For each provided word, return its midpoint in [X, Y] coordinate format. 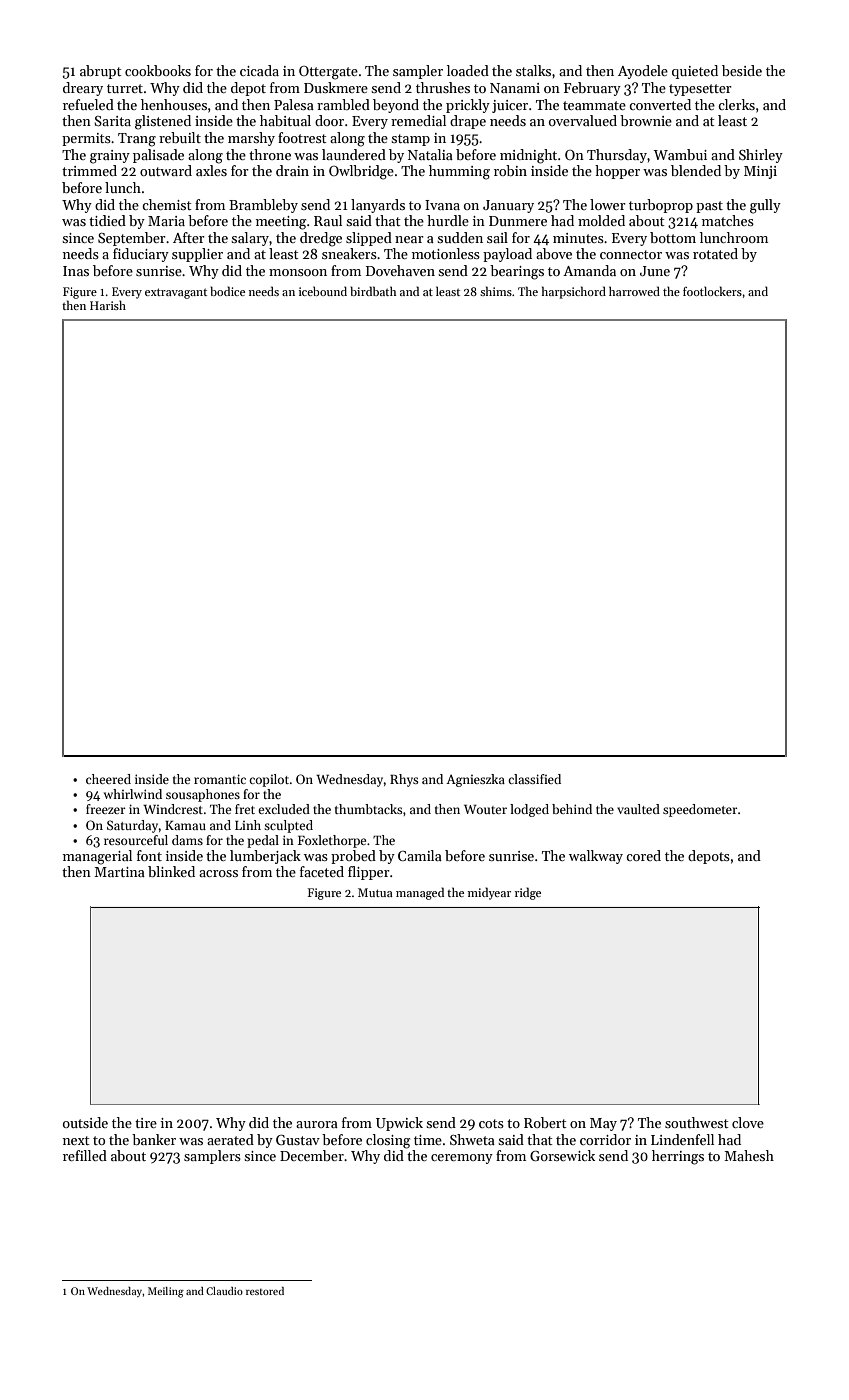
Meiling [166, 1292]
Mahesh [749, 1155]
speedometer [700, 810]
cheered [108, 779]
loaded [468, 70]
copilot [269, 780]
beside [742, 70]
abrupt [101, 72]
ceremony [462, 1159]
